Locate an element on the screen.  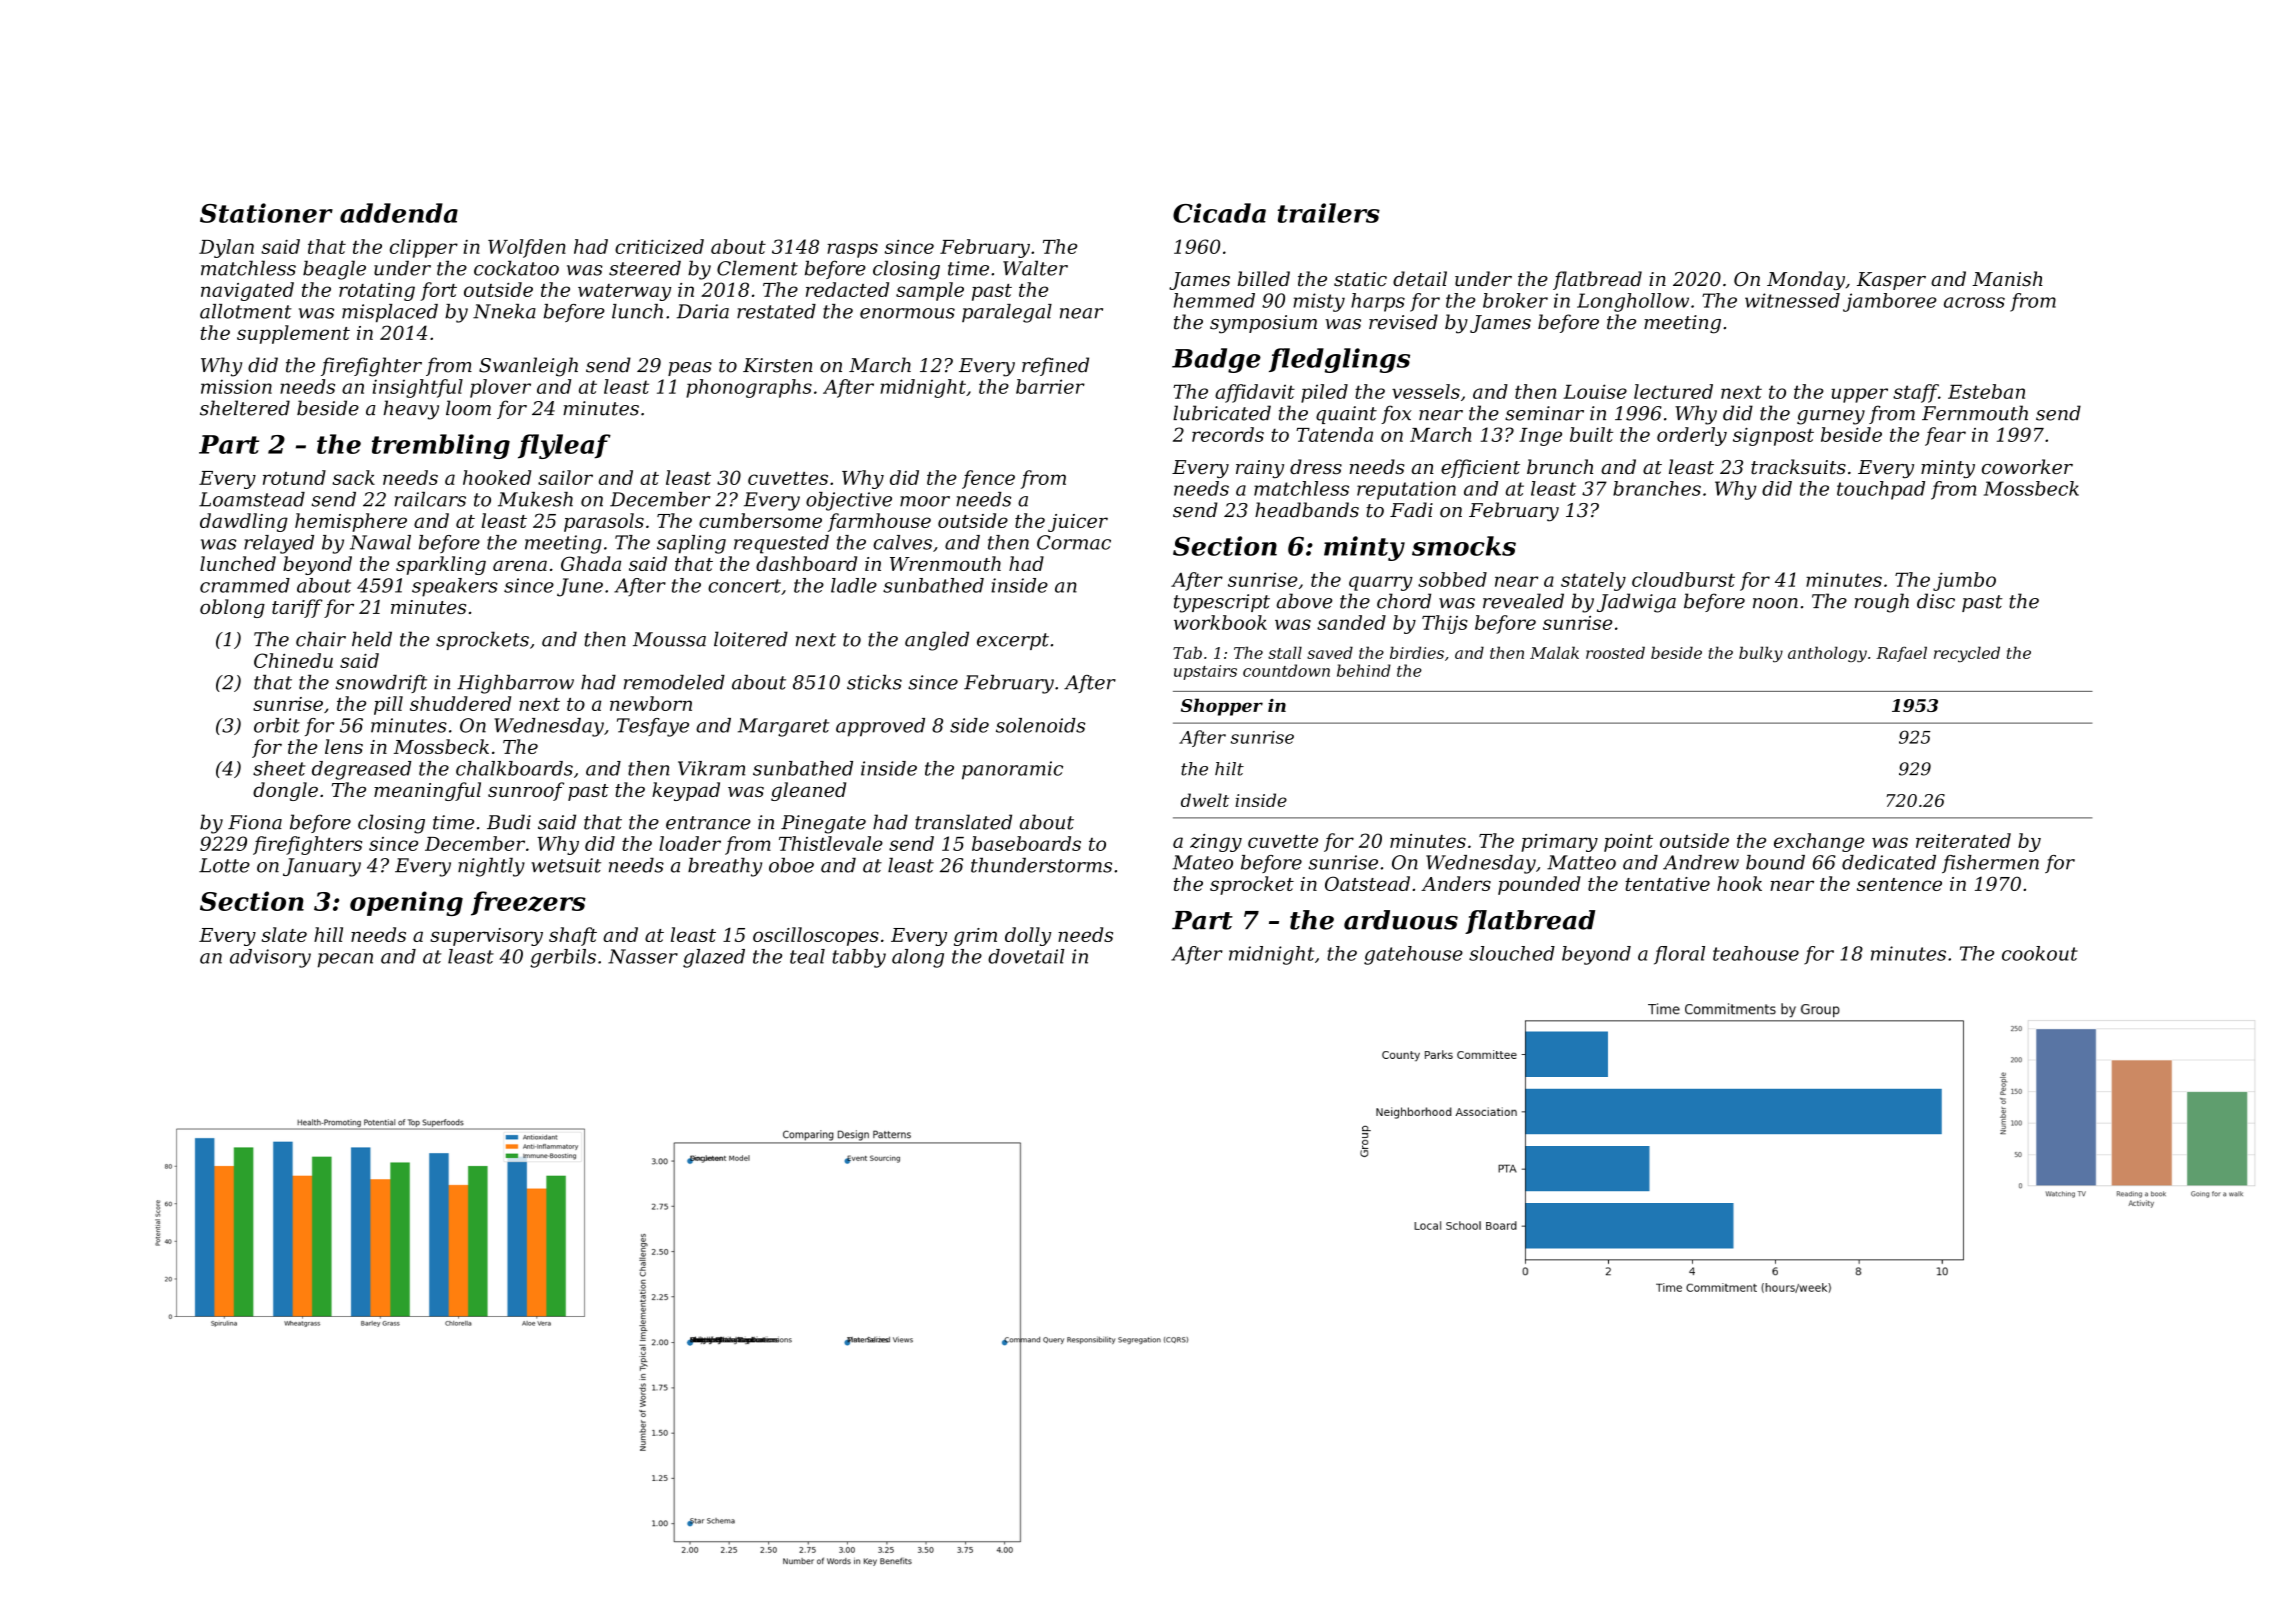
Daria is located at coordinates (703, 311).
